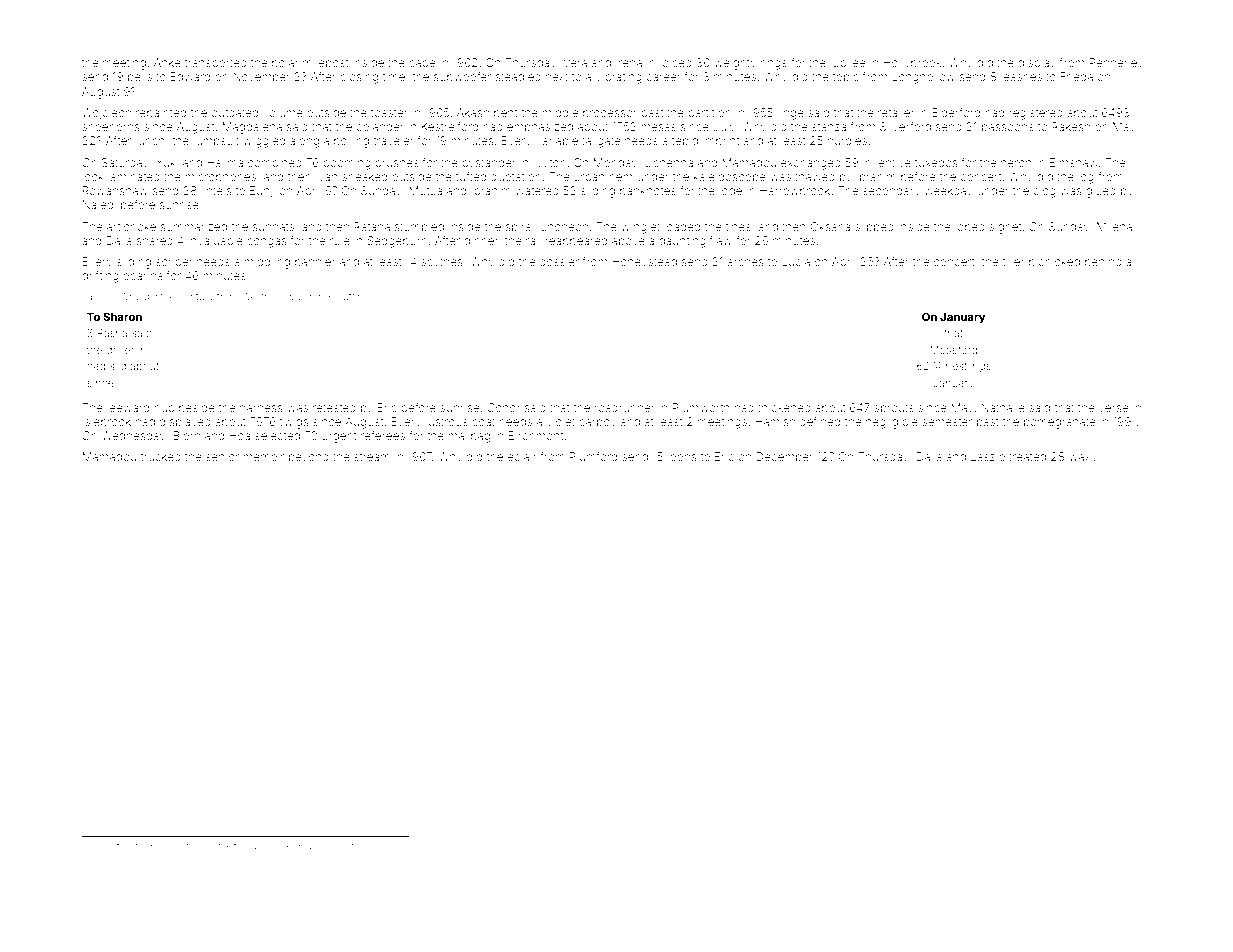  Describe the element at coordinates (261, 407) in the page. I see `harness` at that location.
